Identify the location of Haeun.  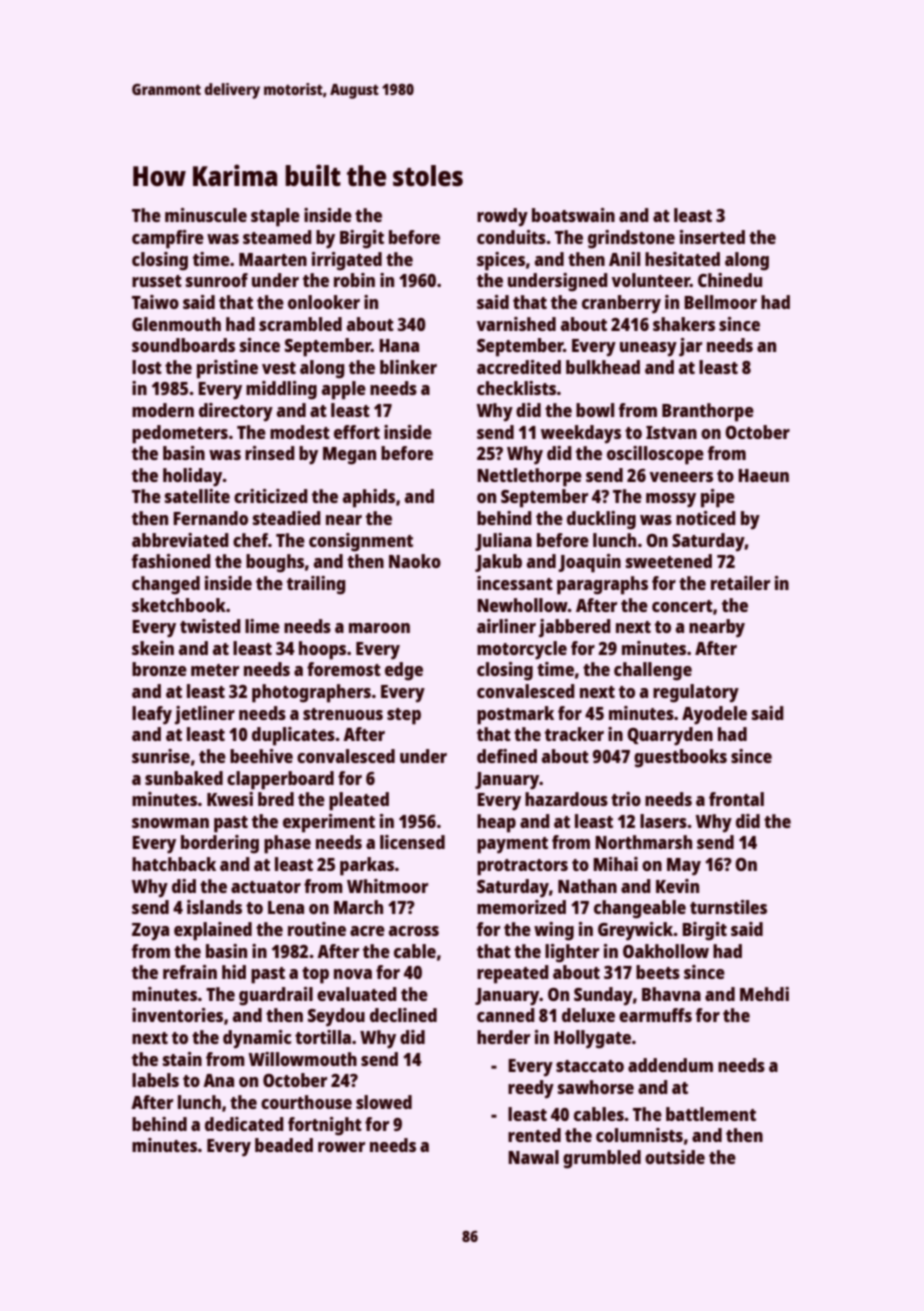
(763, 475).
